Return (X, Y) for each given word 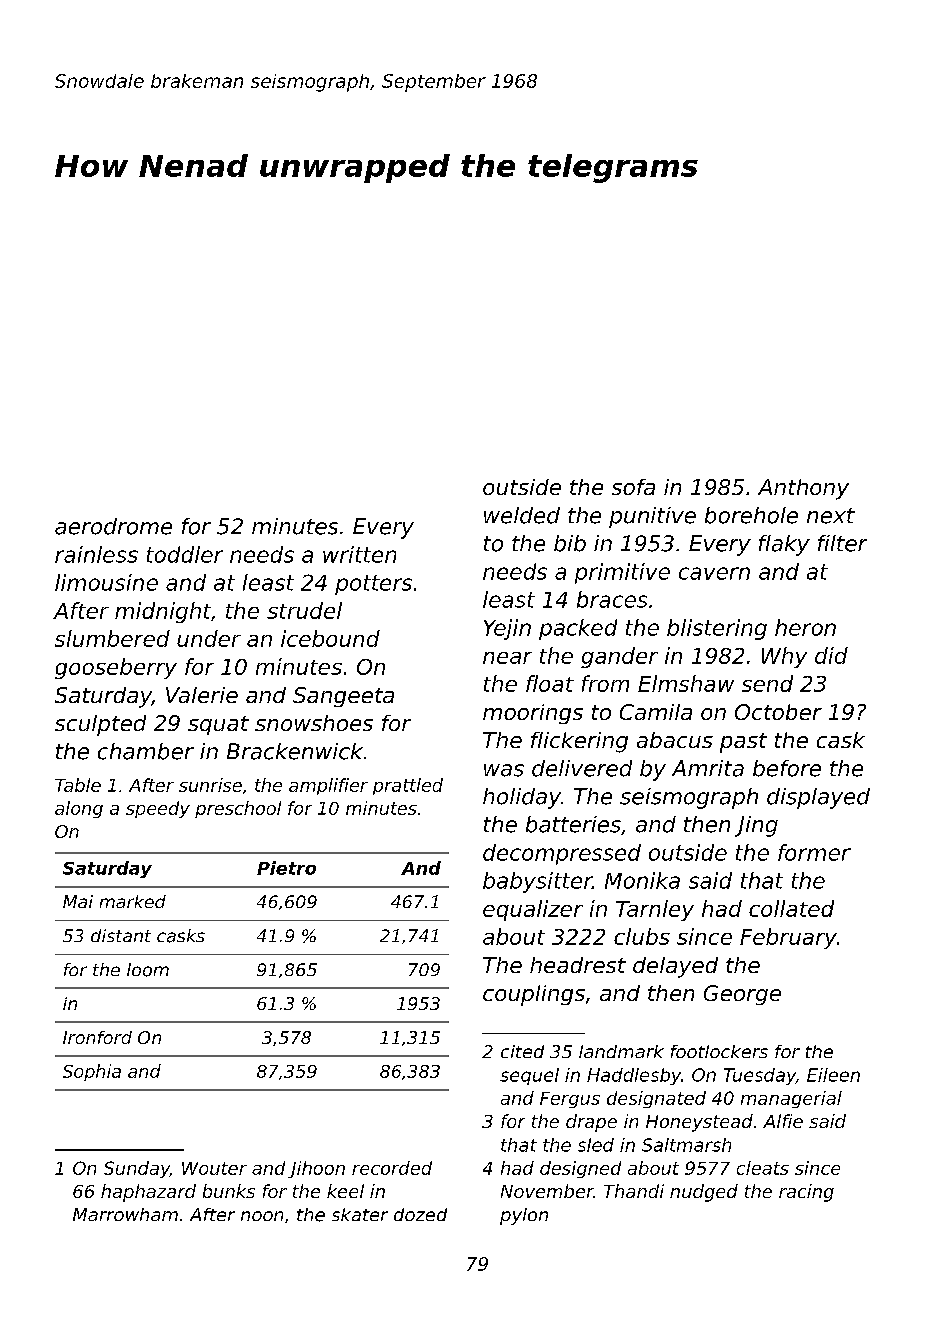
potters (373, 585)
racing (806, 1193)
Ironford (97, 1037)
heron (805, 627)
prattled (408, 786)
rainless (96, 554)
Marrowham (125, 1214)
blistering (717, 629)
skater (360, 1214)
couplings (534, 995)
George (742, 995)
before (787, 768)
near (507, 658)
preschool (238, 809)
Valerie (202, 695)
